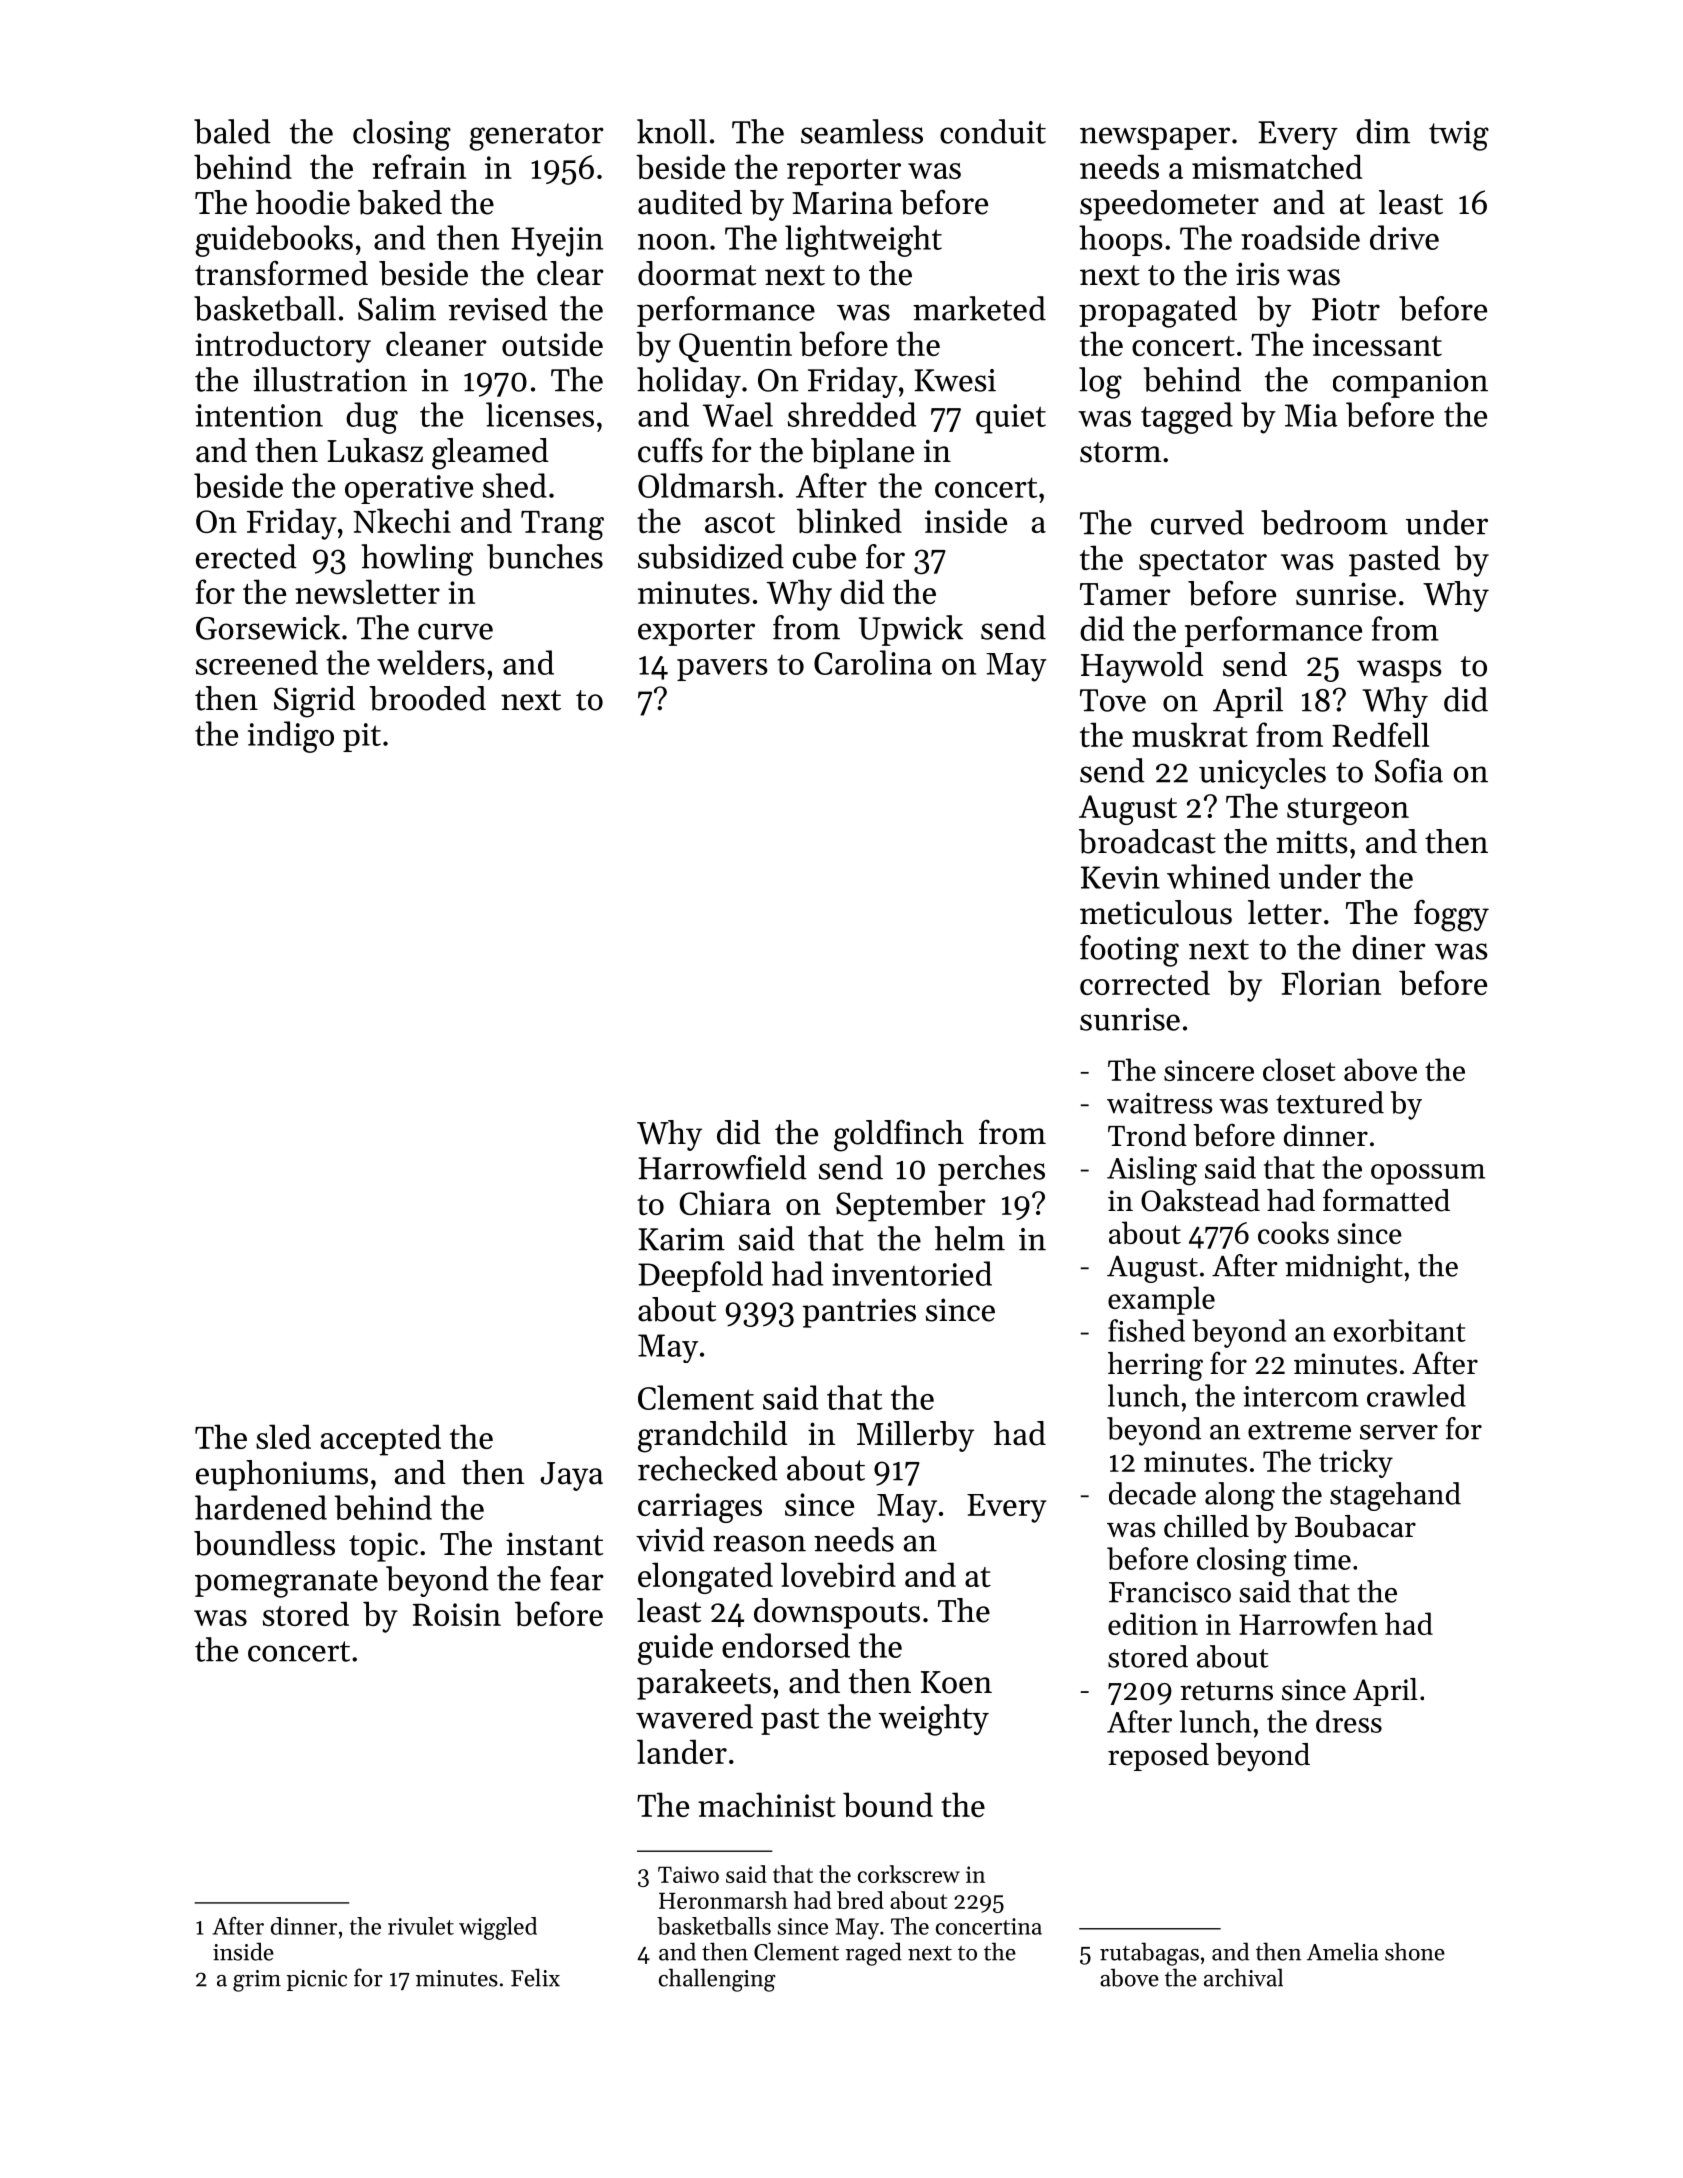 The image size is (1683, 2178). Describe the element at coordinates (316, 1980) in the page. I see `picnic` at that location.
